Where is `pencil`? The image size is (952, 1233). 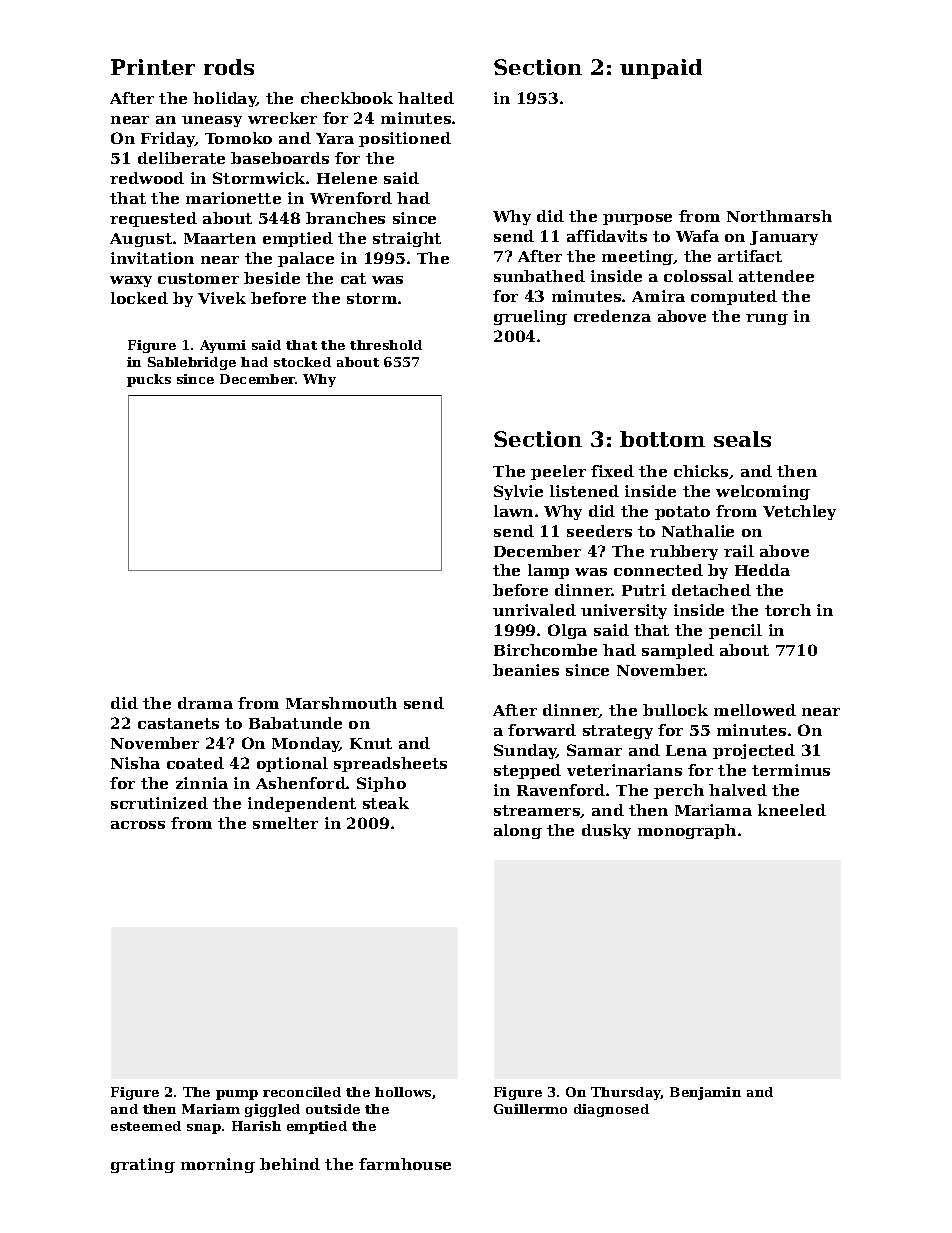 pencil is located at coordinates (735, 631).
